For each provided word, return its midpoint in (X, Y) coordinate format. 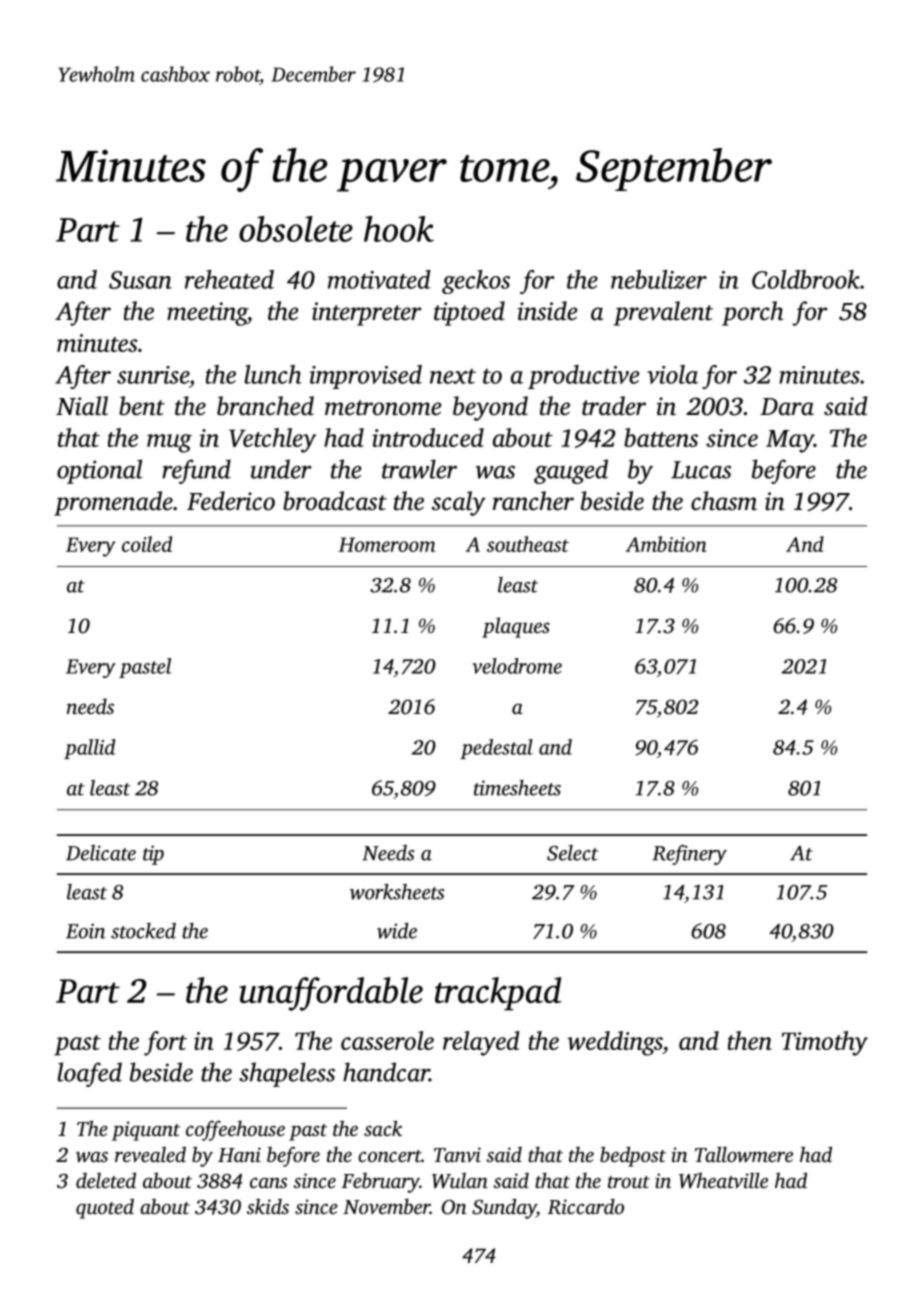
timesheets (517, 788)
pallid (90, 749)
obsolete (296, 229)
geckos (476, 282)
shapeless (287, 1074)
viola (672, 374)
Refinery (689, 855)
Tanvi (457, 1154)
